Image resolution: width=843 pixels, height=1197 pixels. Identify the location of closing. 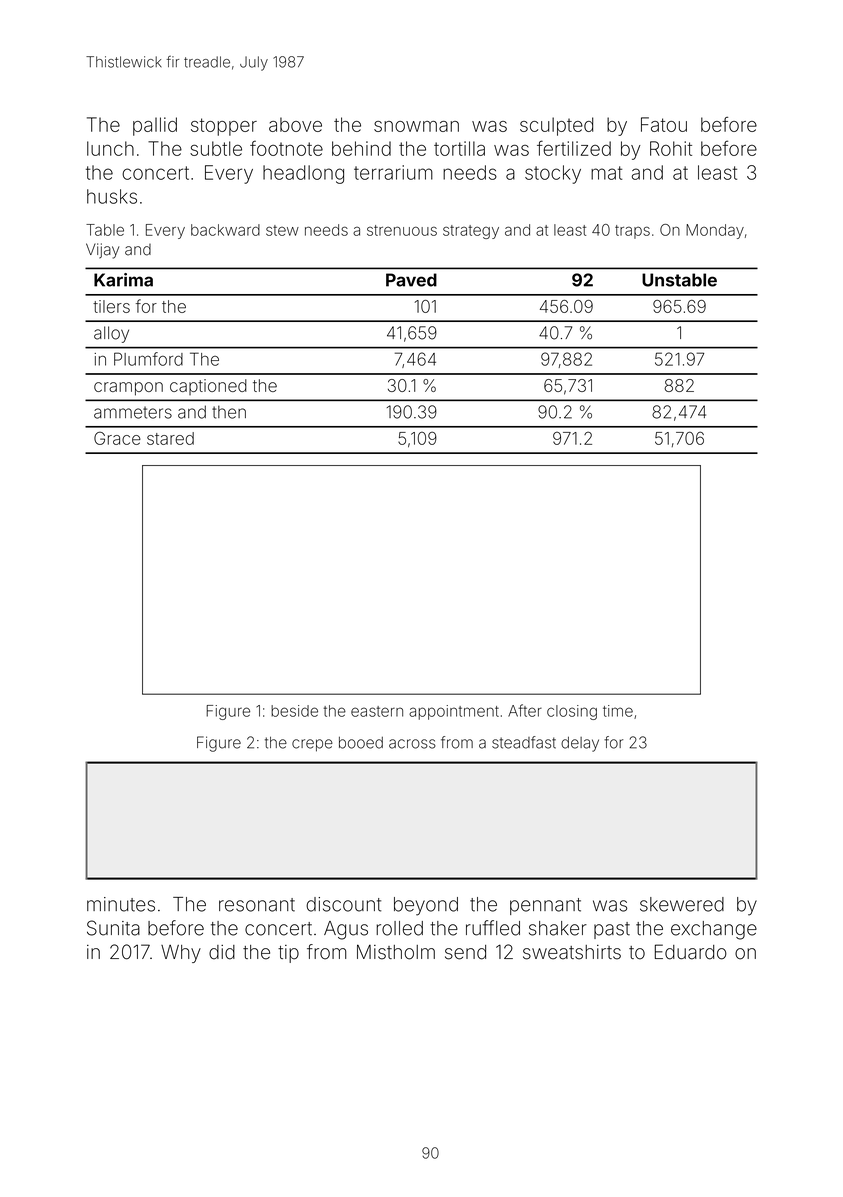
(572, 712).
